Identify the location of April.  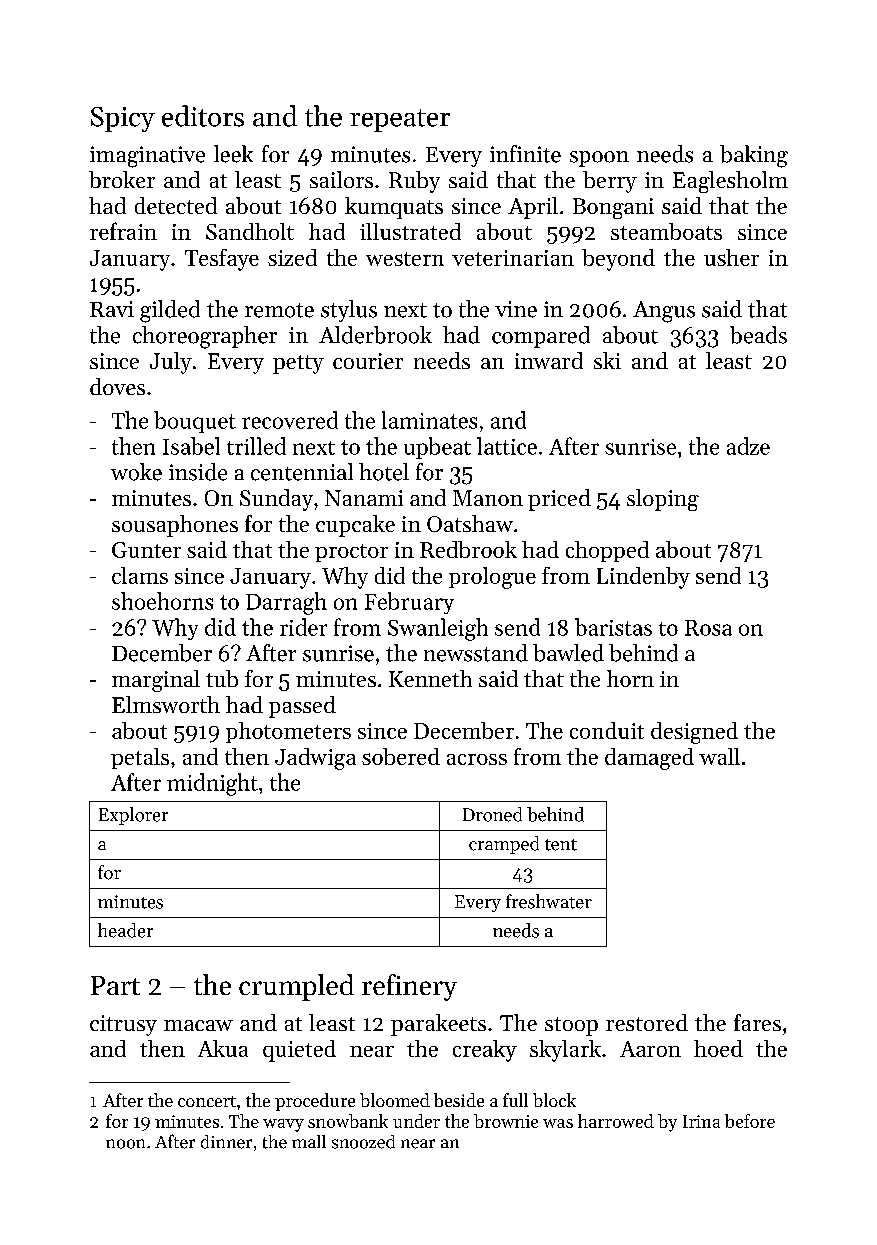
(533, 208).
